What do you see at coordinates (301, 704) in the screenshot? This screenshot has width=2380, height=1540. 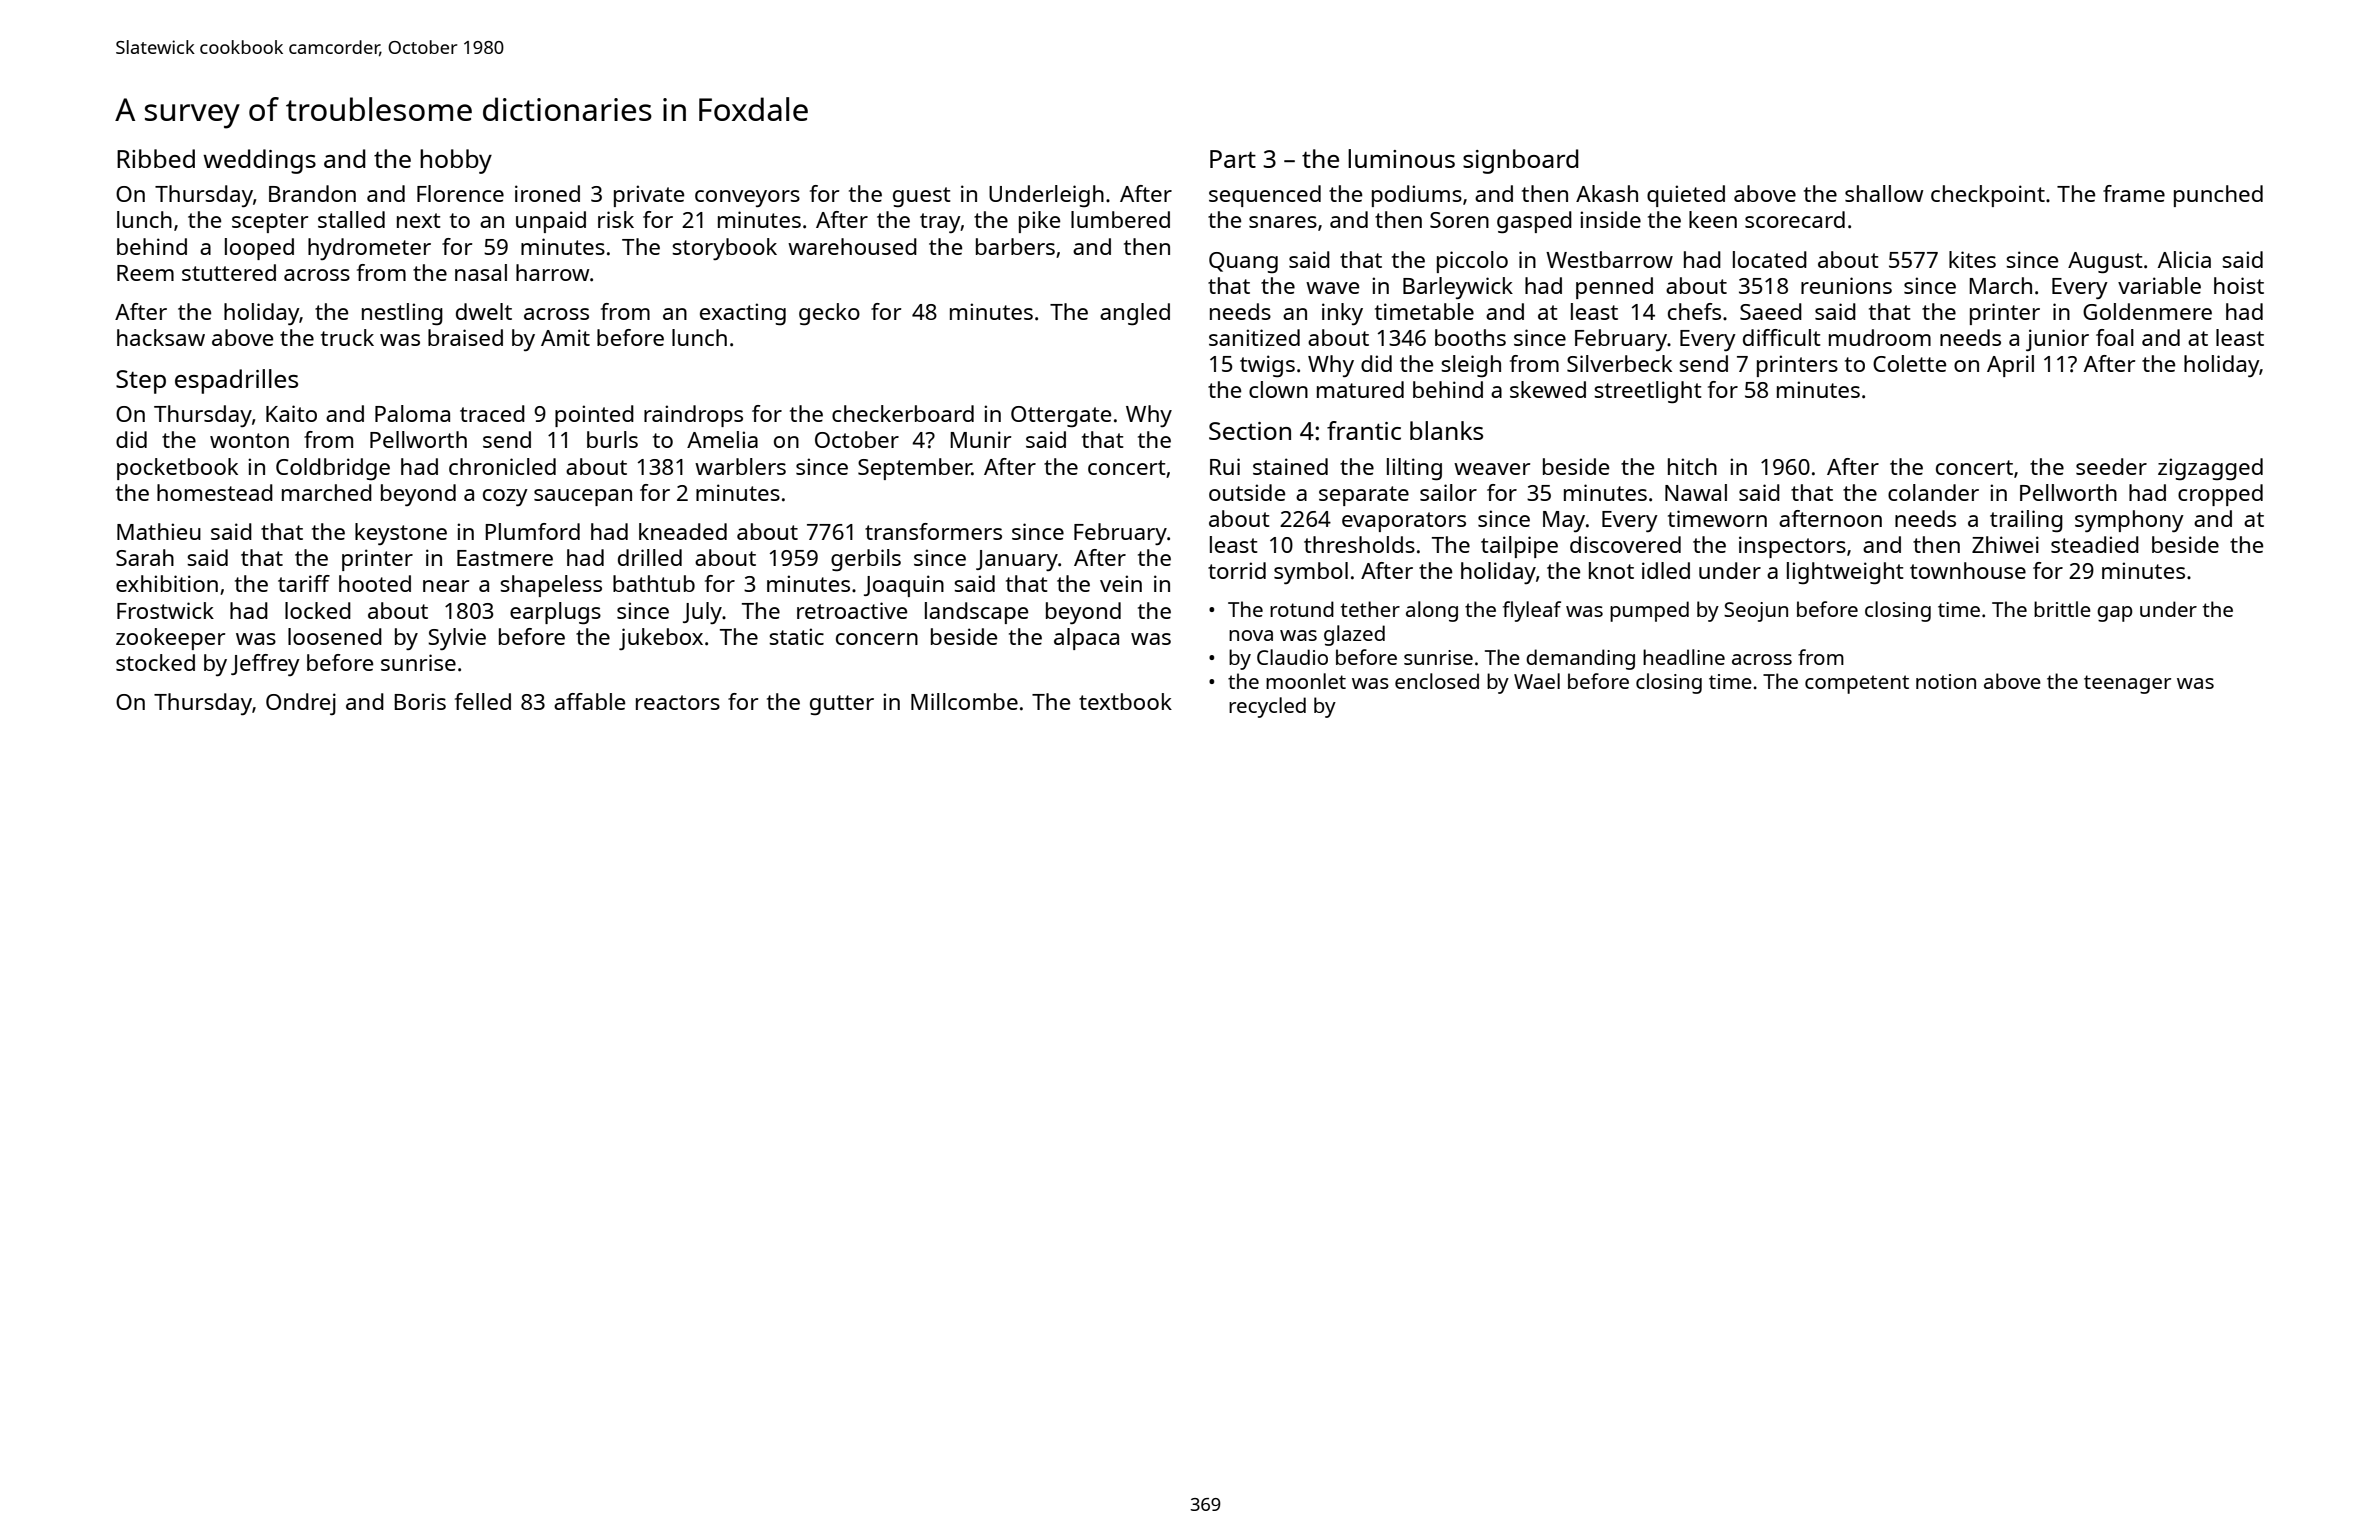 I see `Ondrej` at bounding box center [301, 704].
